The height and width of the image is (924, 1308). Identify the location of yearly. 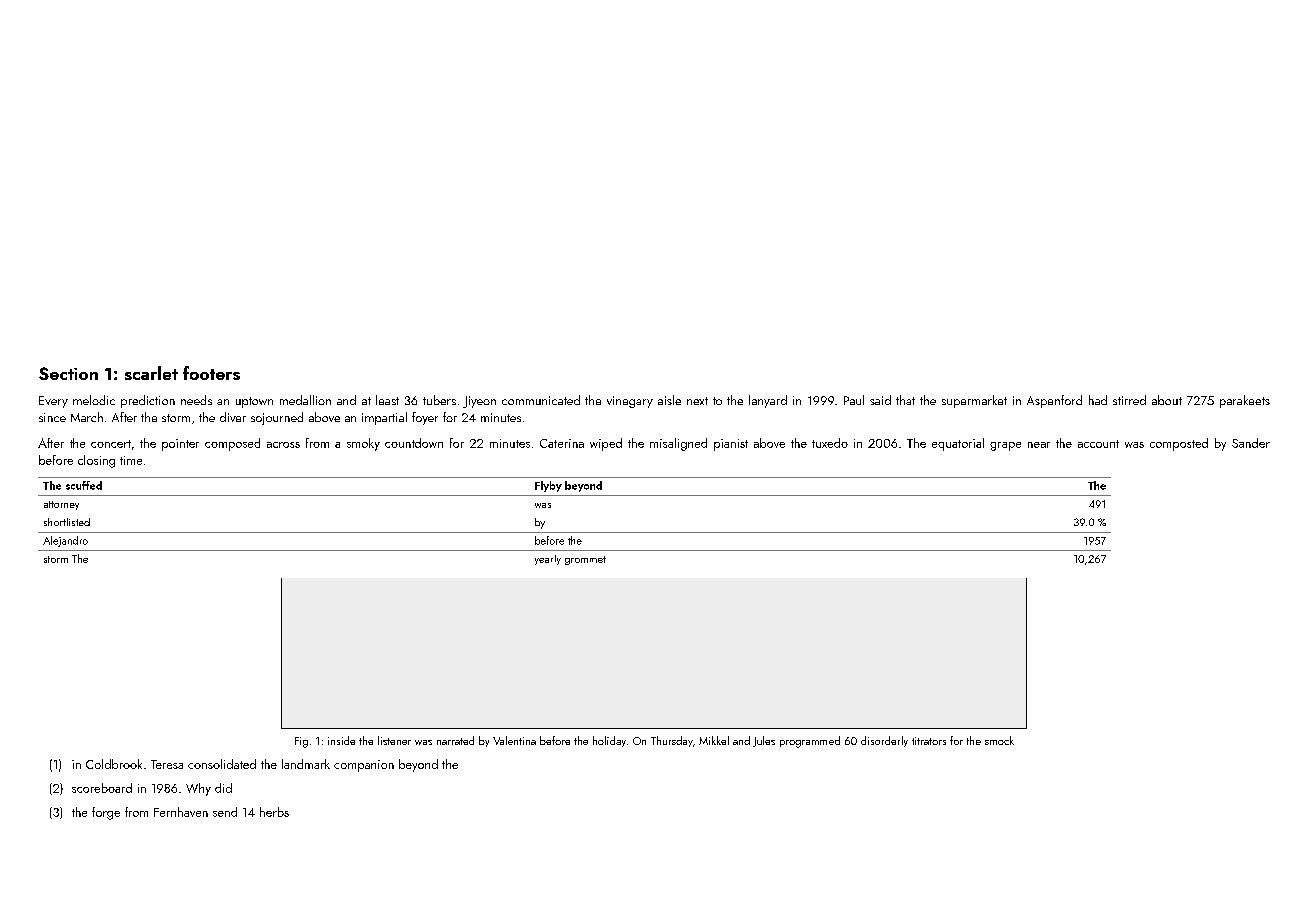
(548, 560).
